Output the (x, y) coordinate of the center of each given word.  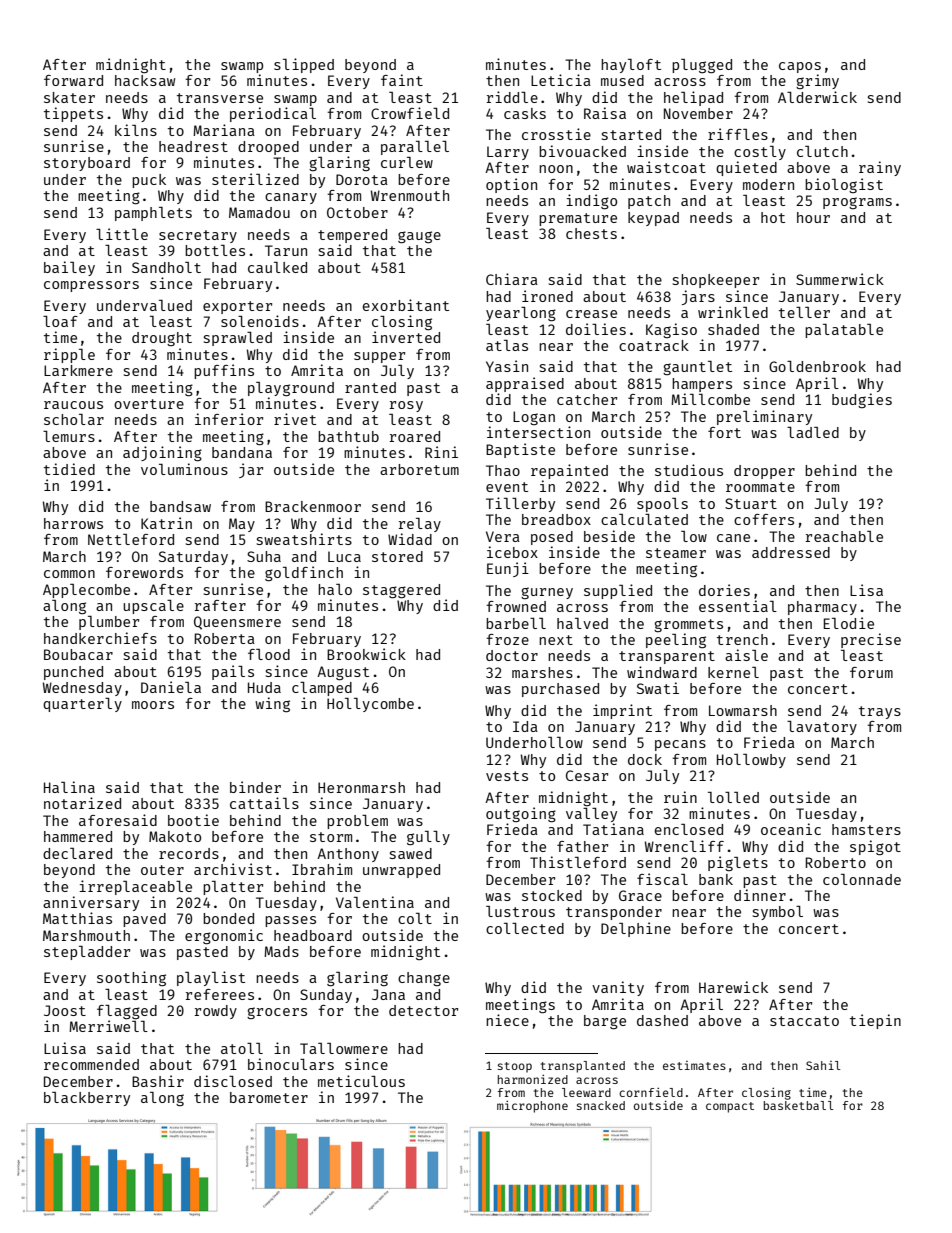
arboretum (419, 469)
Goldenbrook (817, 366)
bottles (215, 250)
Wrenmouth (410, 195)
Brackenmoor (313, 506)
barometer (269, 1097)
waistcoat (666, 167)
